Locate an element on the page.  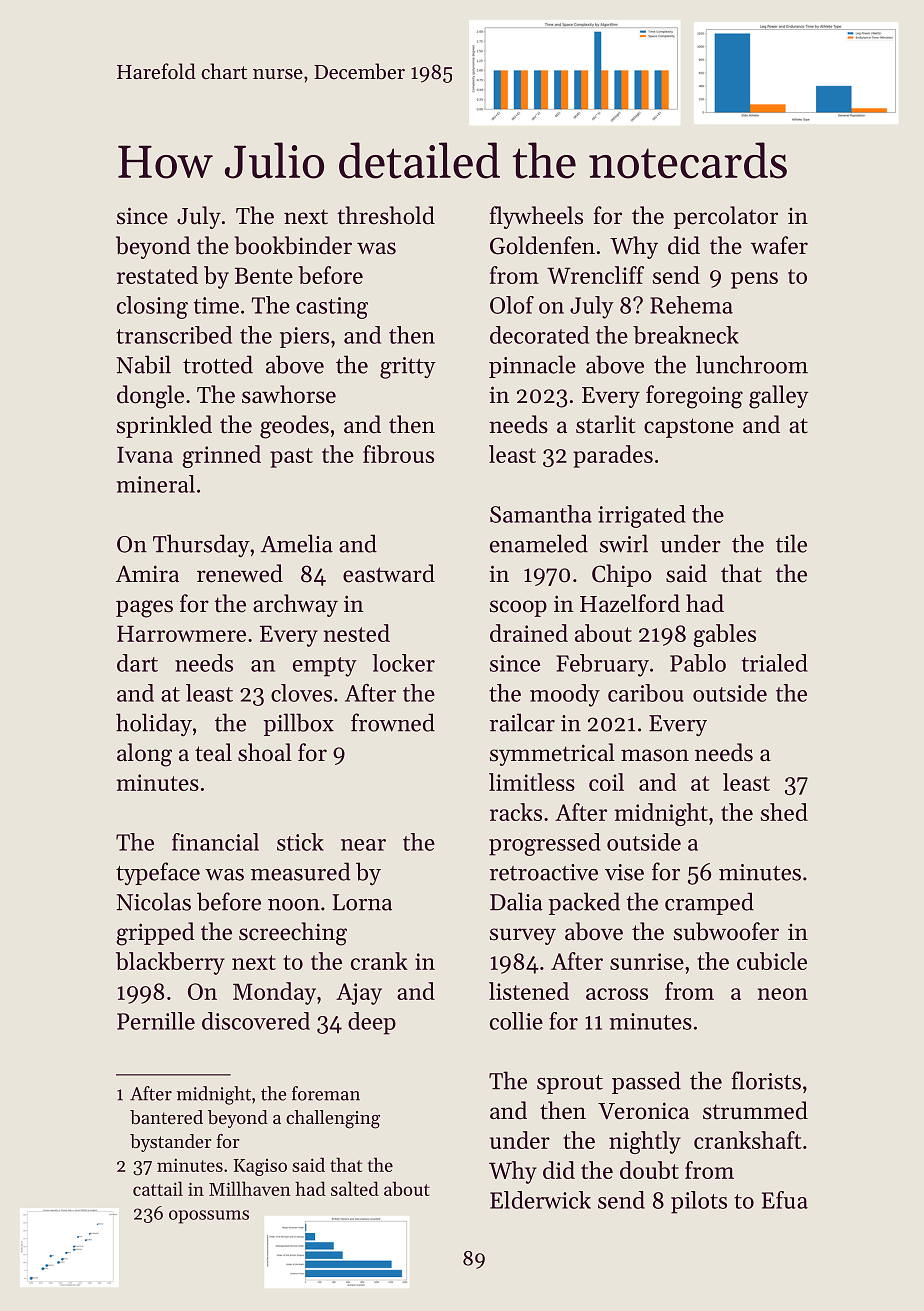
florists is located at coordinates (766, 1080).
